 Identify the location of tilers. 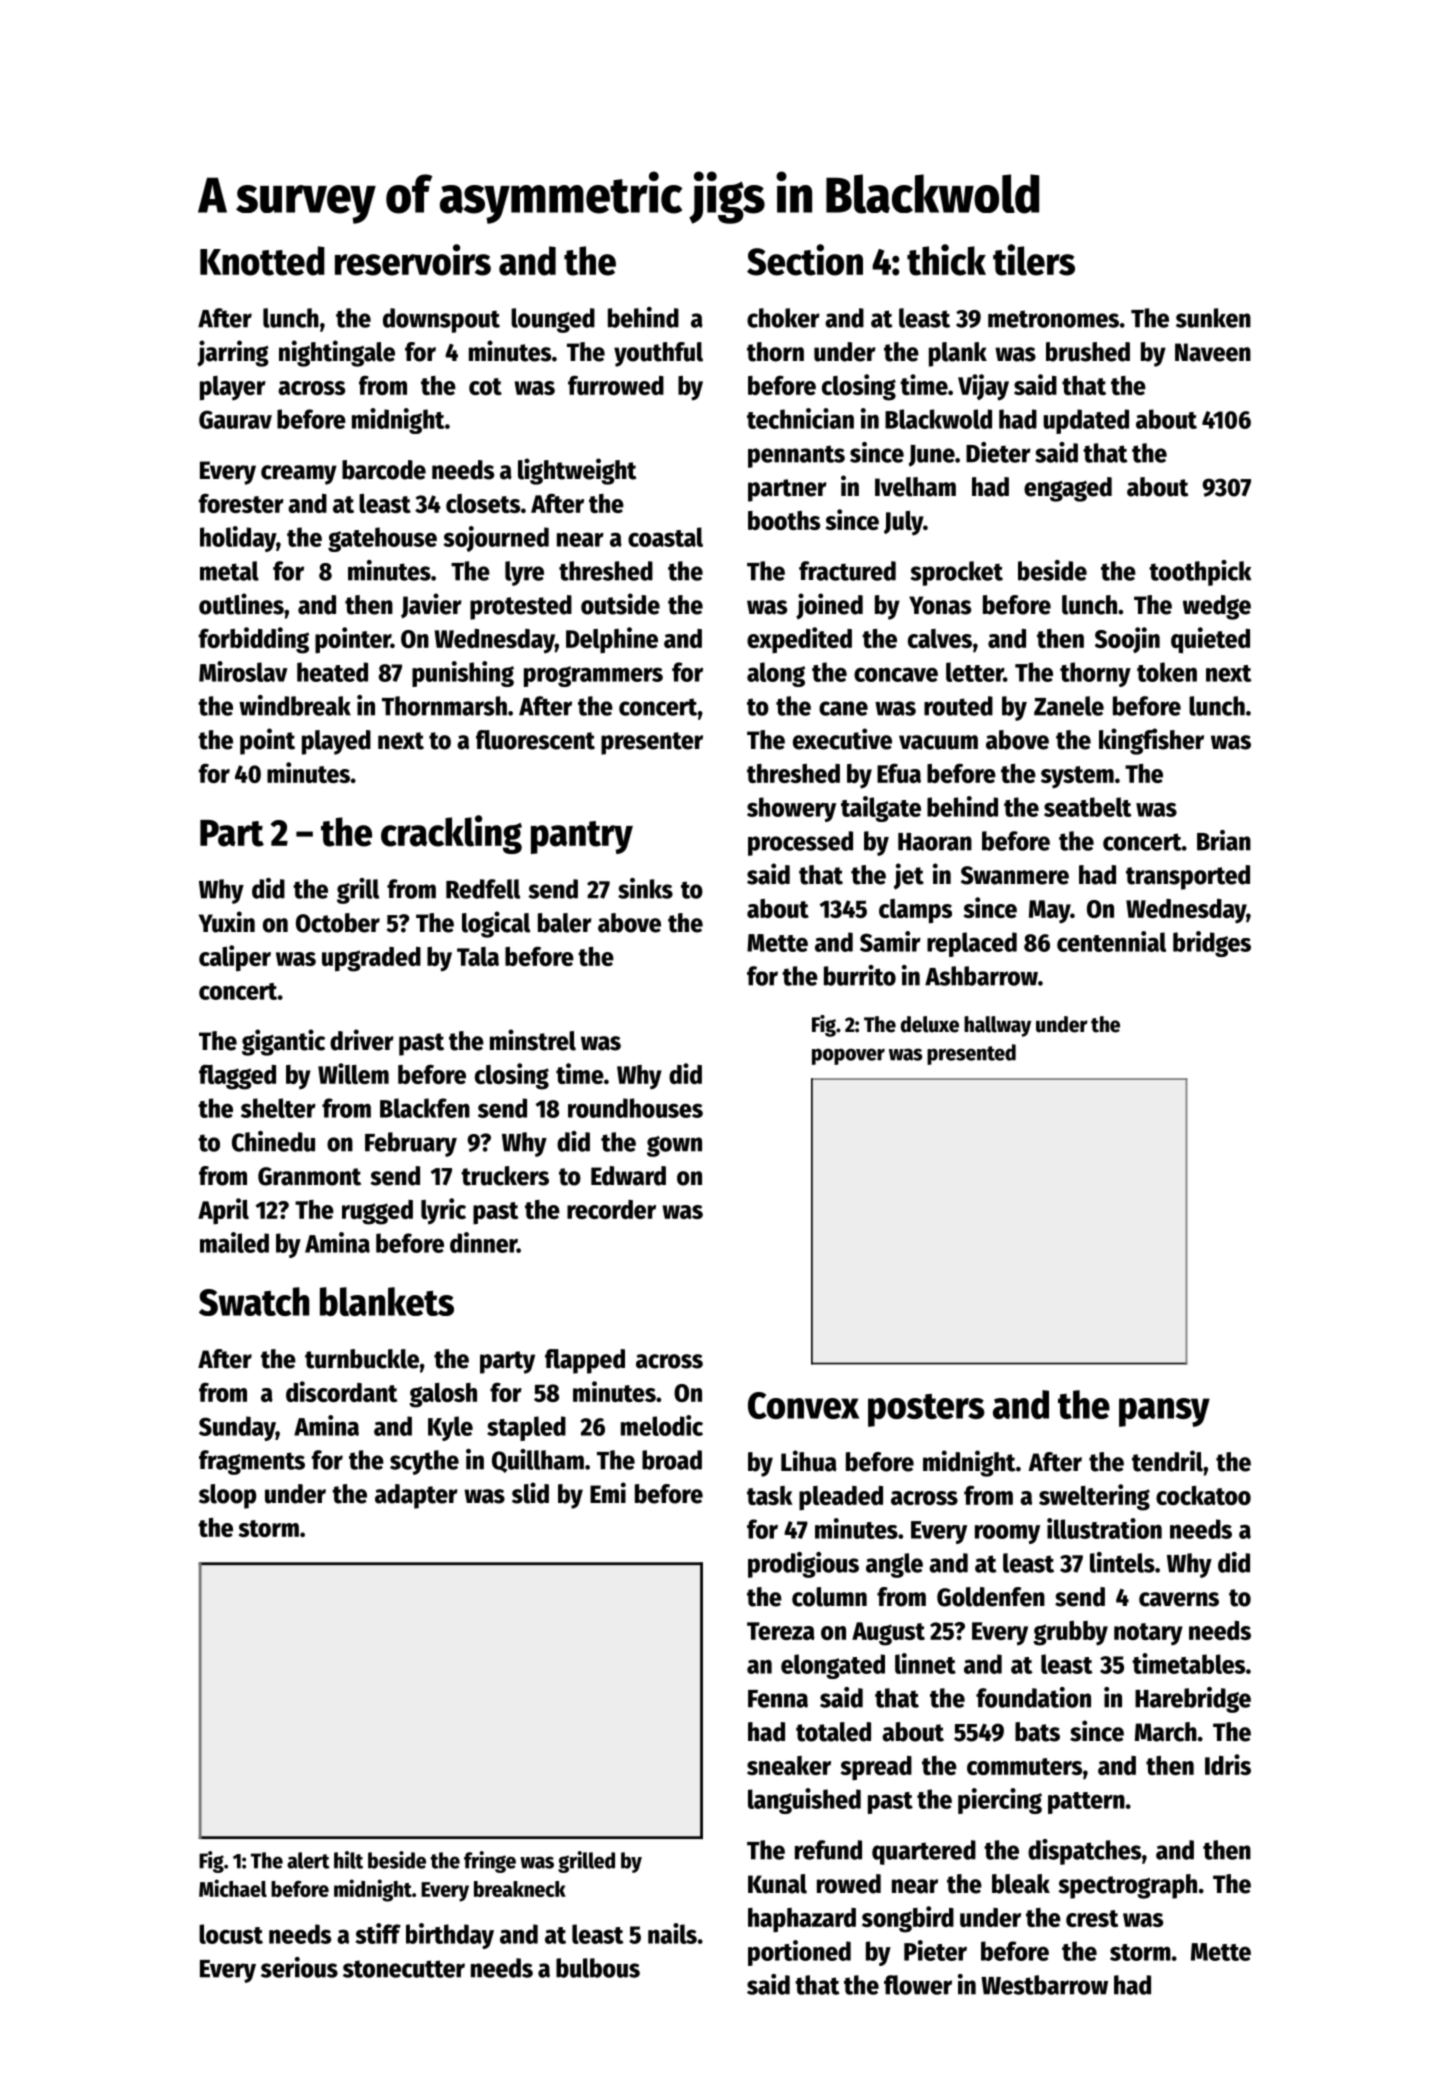
(1034, 260).
